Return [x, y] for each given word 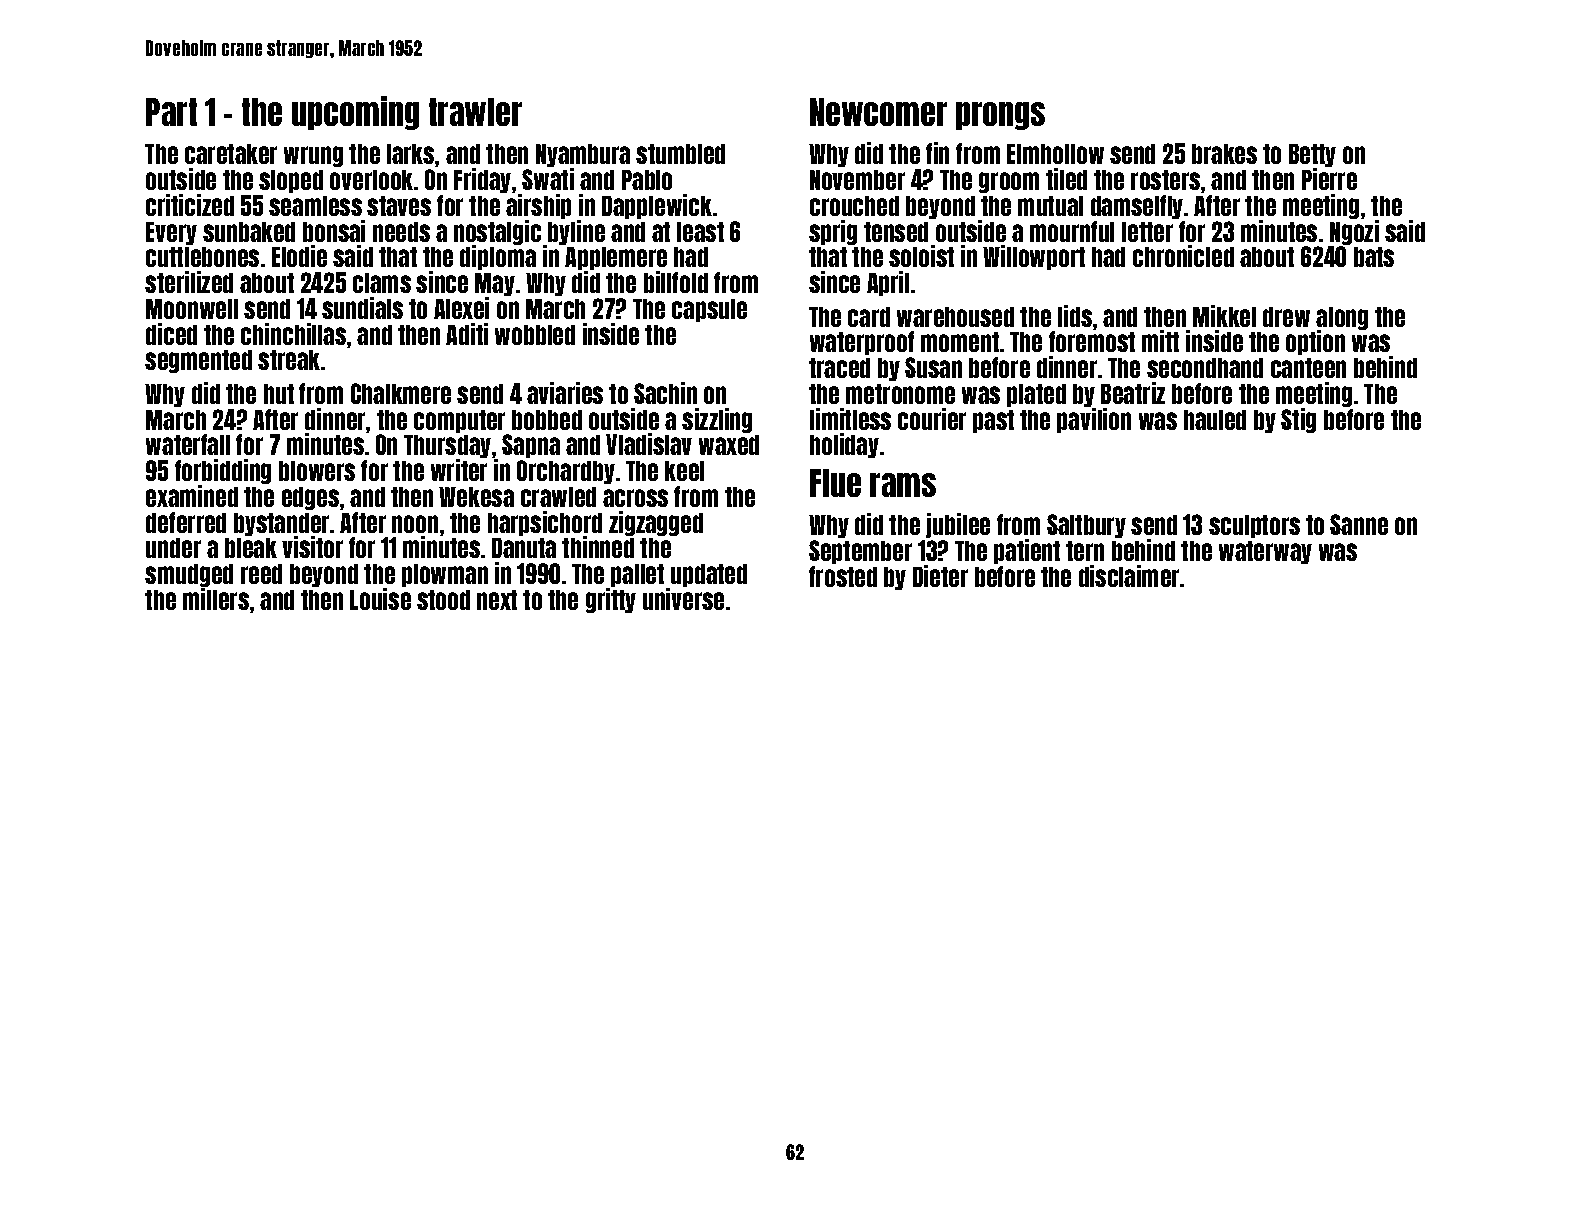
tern [1085, 551]
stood [443, 600]
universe [683, 599]
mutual [1050, 206]
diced [171, 334]
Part [171, 112]
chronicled [1183, 256]
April [888, 283]
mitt [1160, 341]
